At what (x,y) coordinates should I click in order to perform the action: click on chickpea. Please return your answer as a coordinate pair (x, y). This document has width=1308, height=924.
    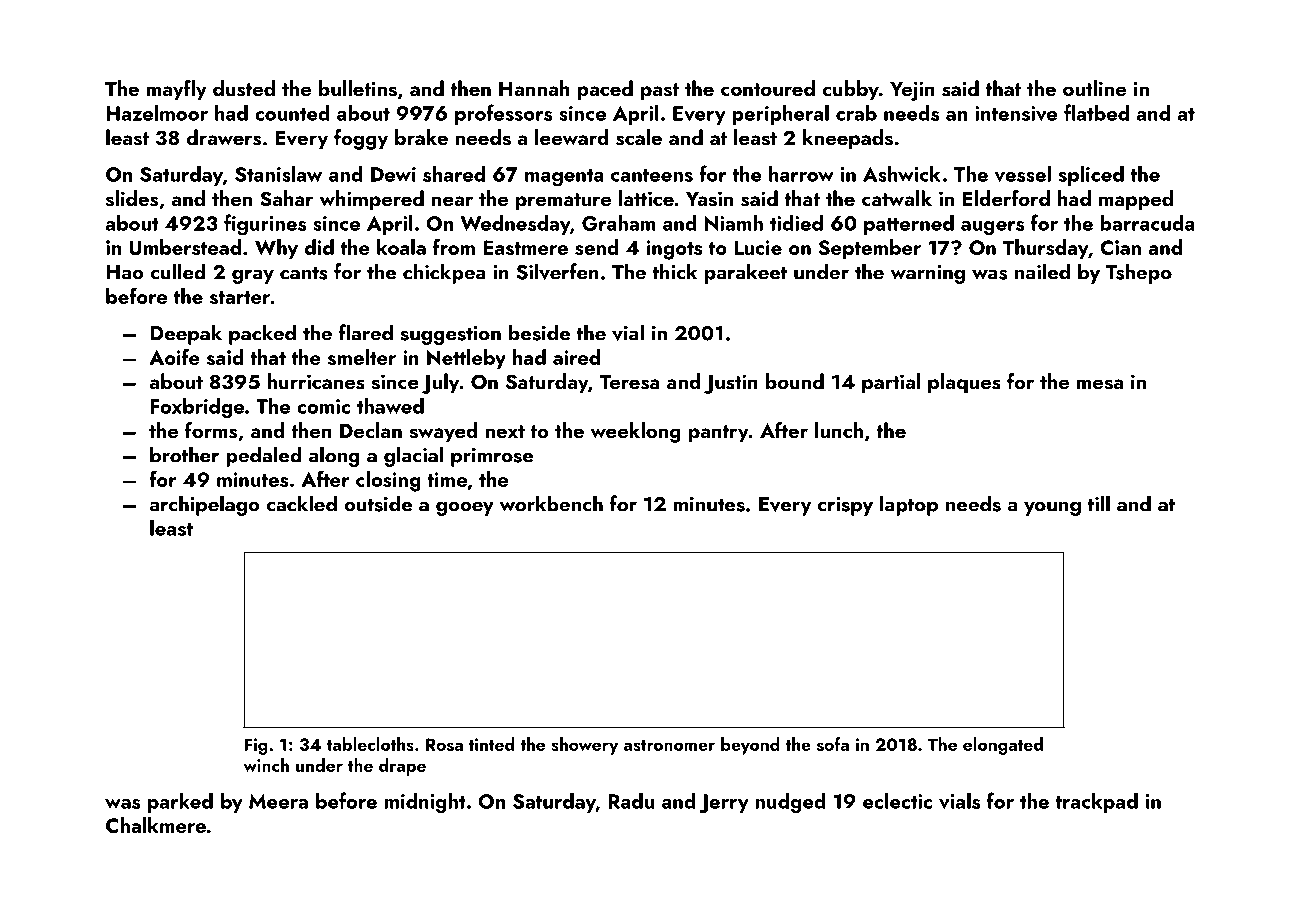
    Looking at the image, I should click on (444, 273).
